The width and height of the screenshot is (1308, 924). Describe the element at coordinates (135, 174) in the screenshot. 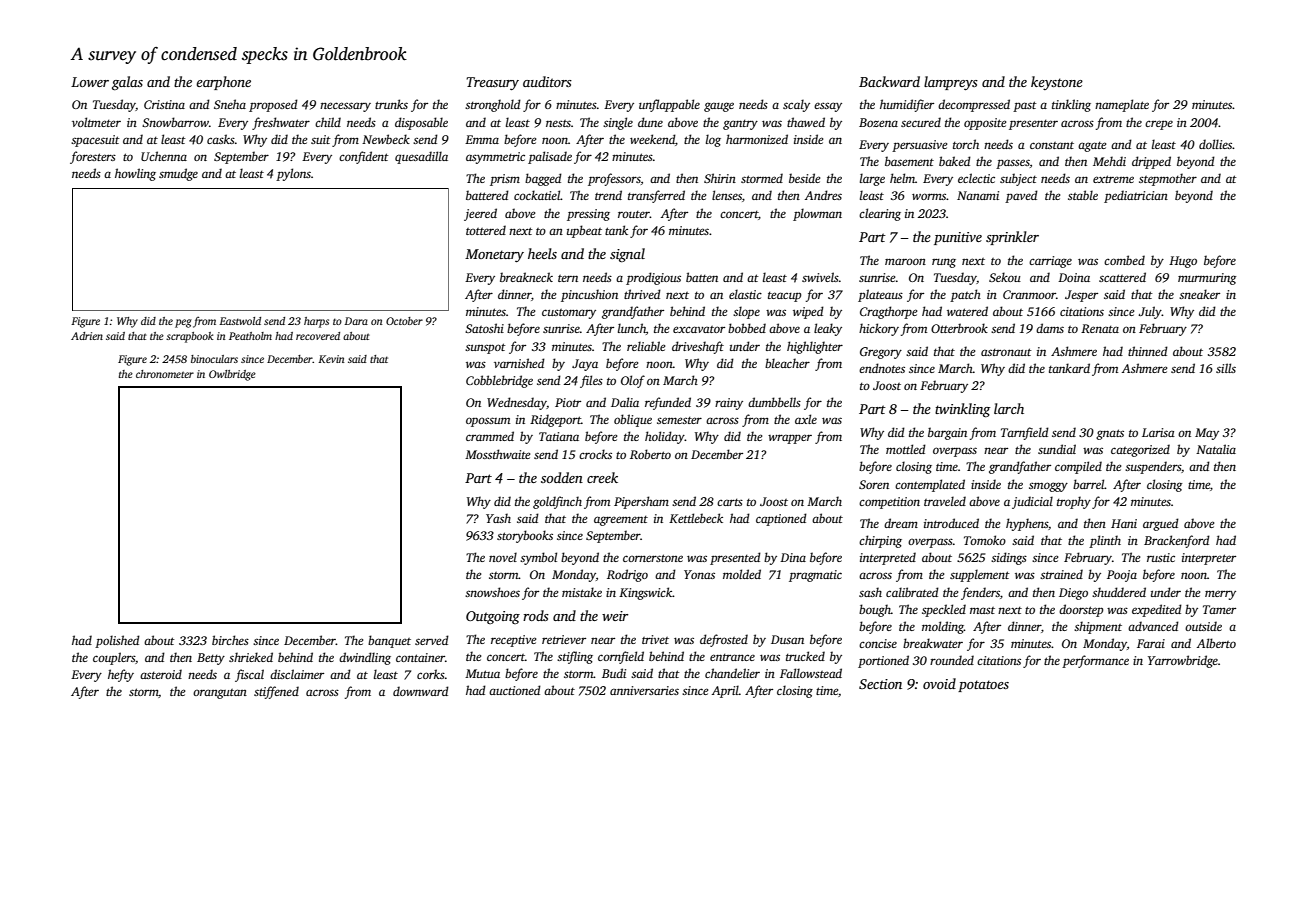

I see `howling` at that location.
